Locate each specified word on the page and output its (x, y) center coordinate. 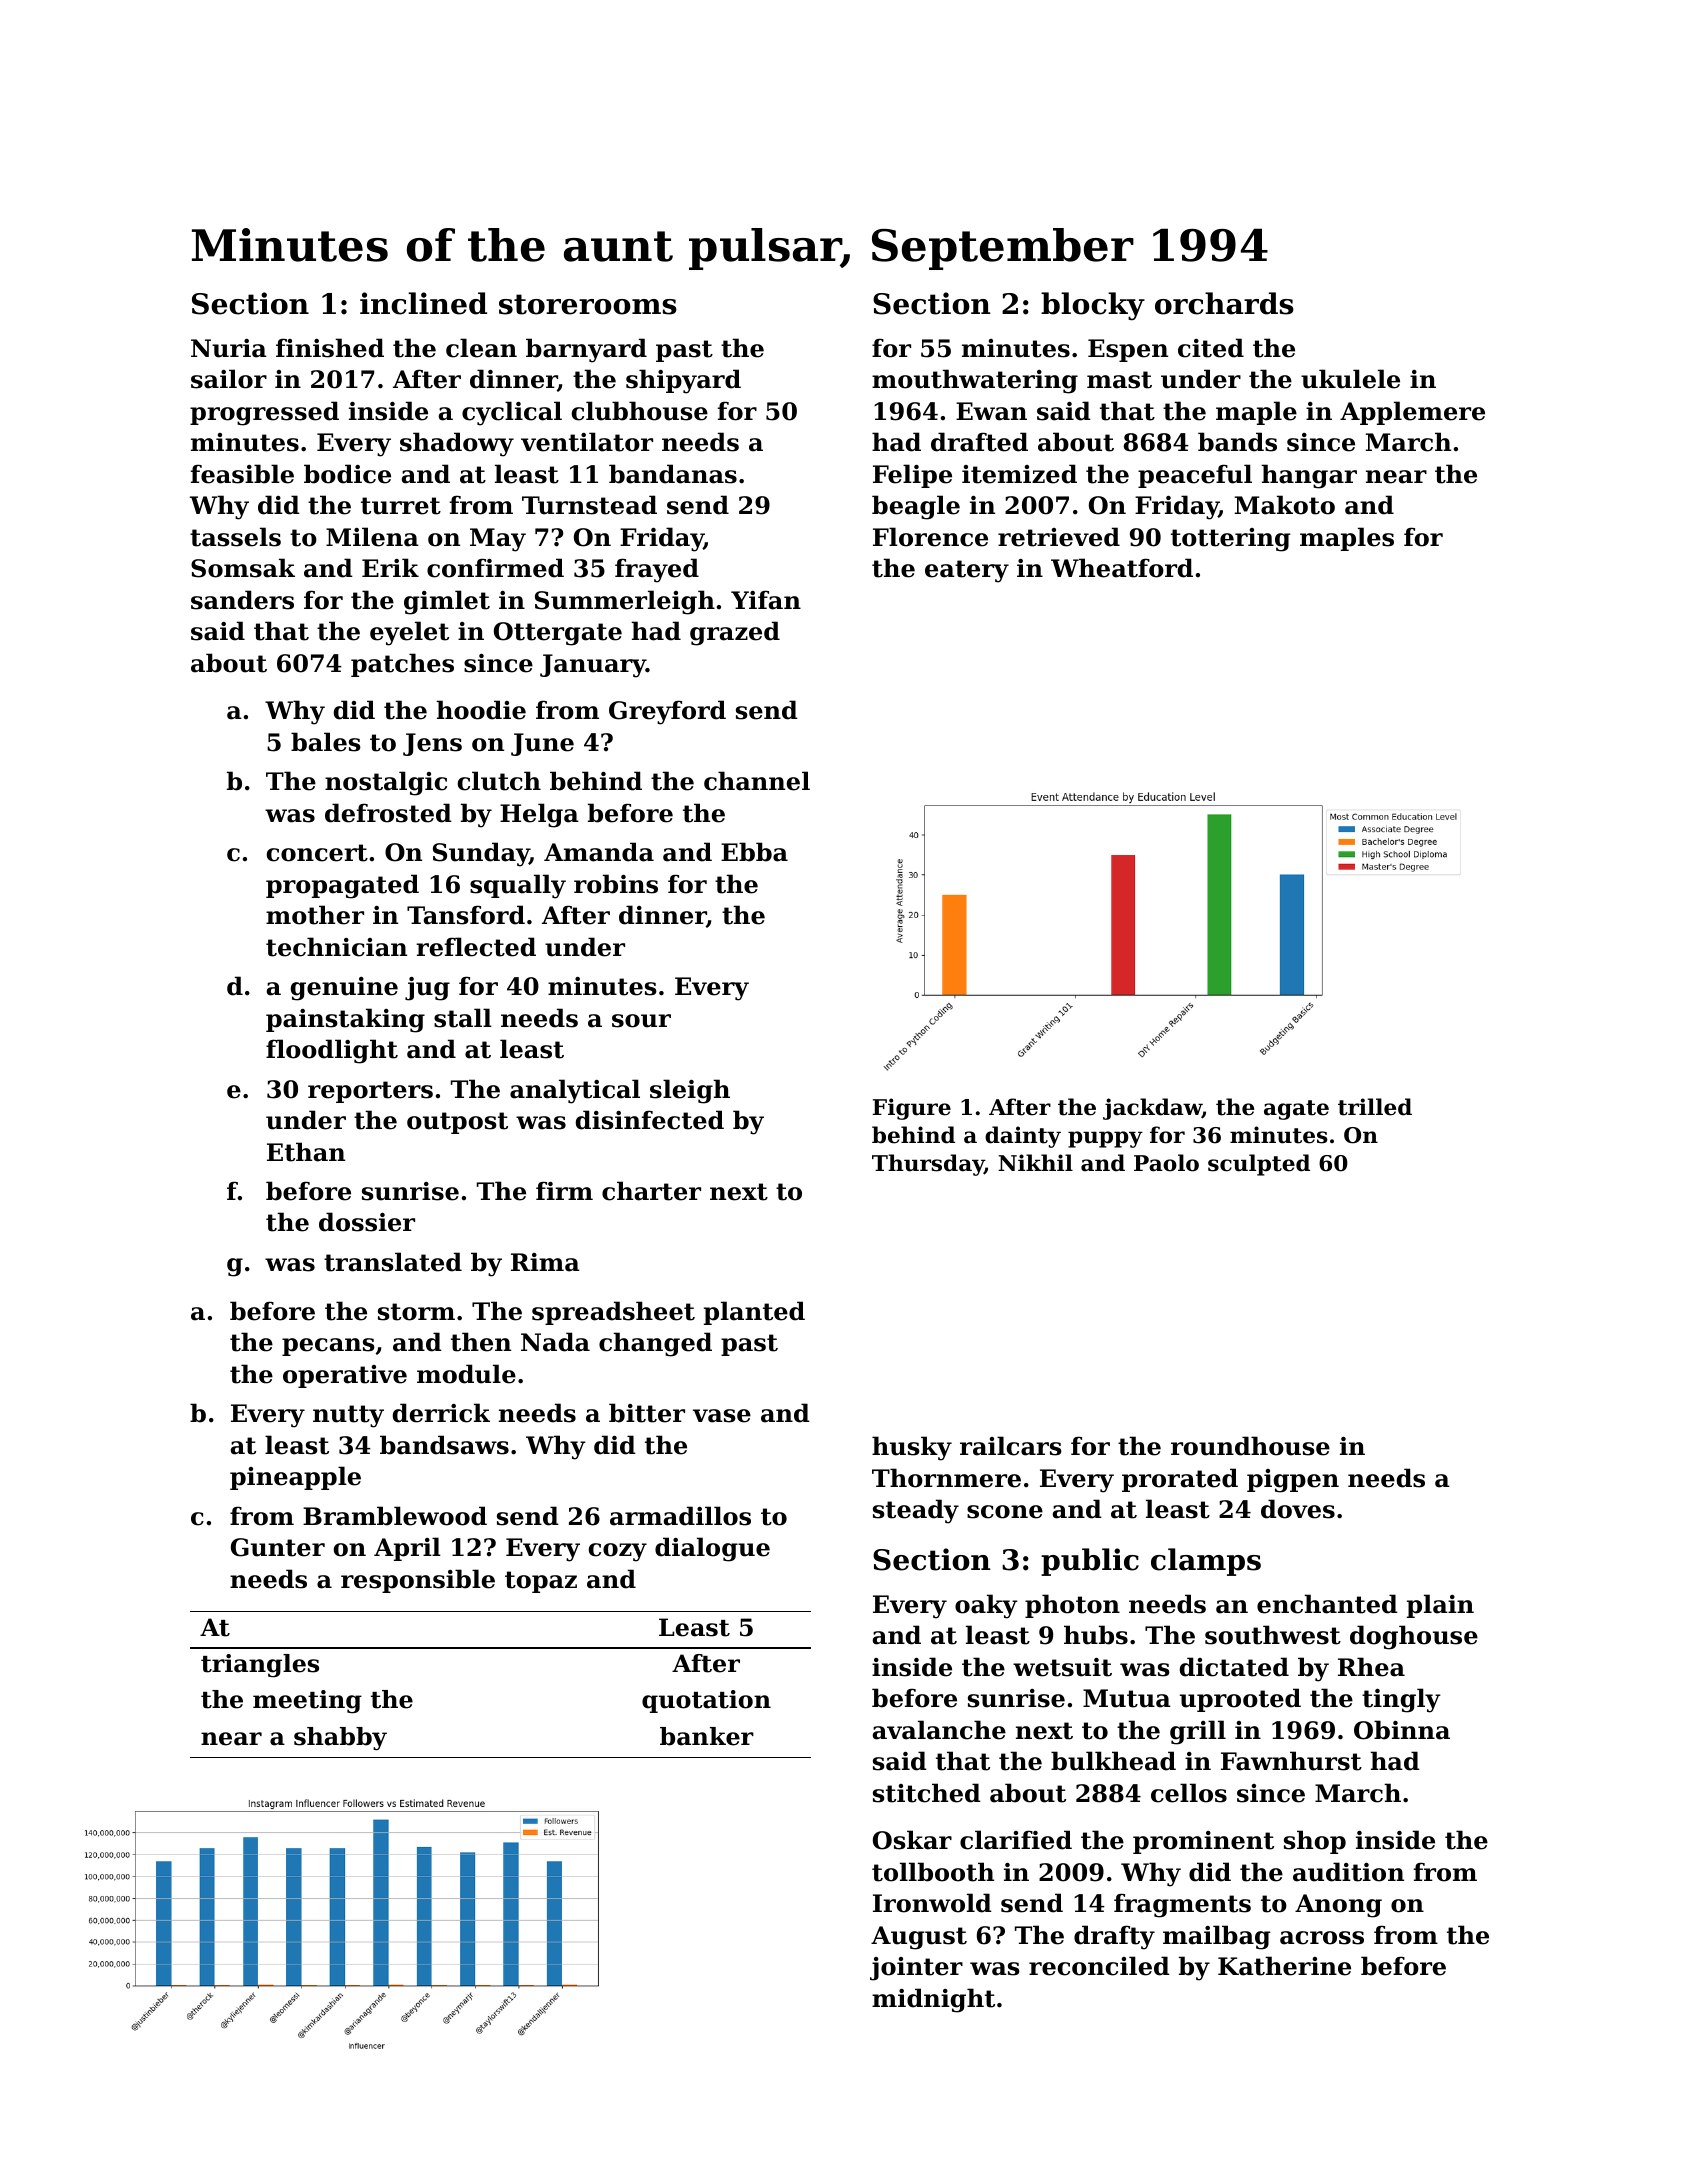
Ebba (754, 852)
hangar (1309, 476)
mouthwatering (975, 381)
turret (401, 506)
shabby (340, 1739)
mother (315, 915)
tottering (1230, 540)
